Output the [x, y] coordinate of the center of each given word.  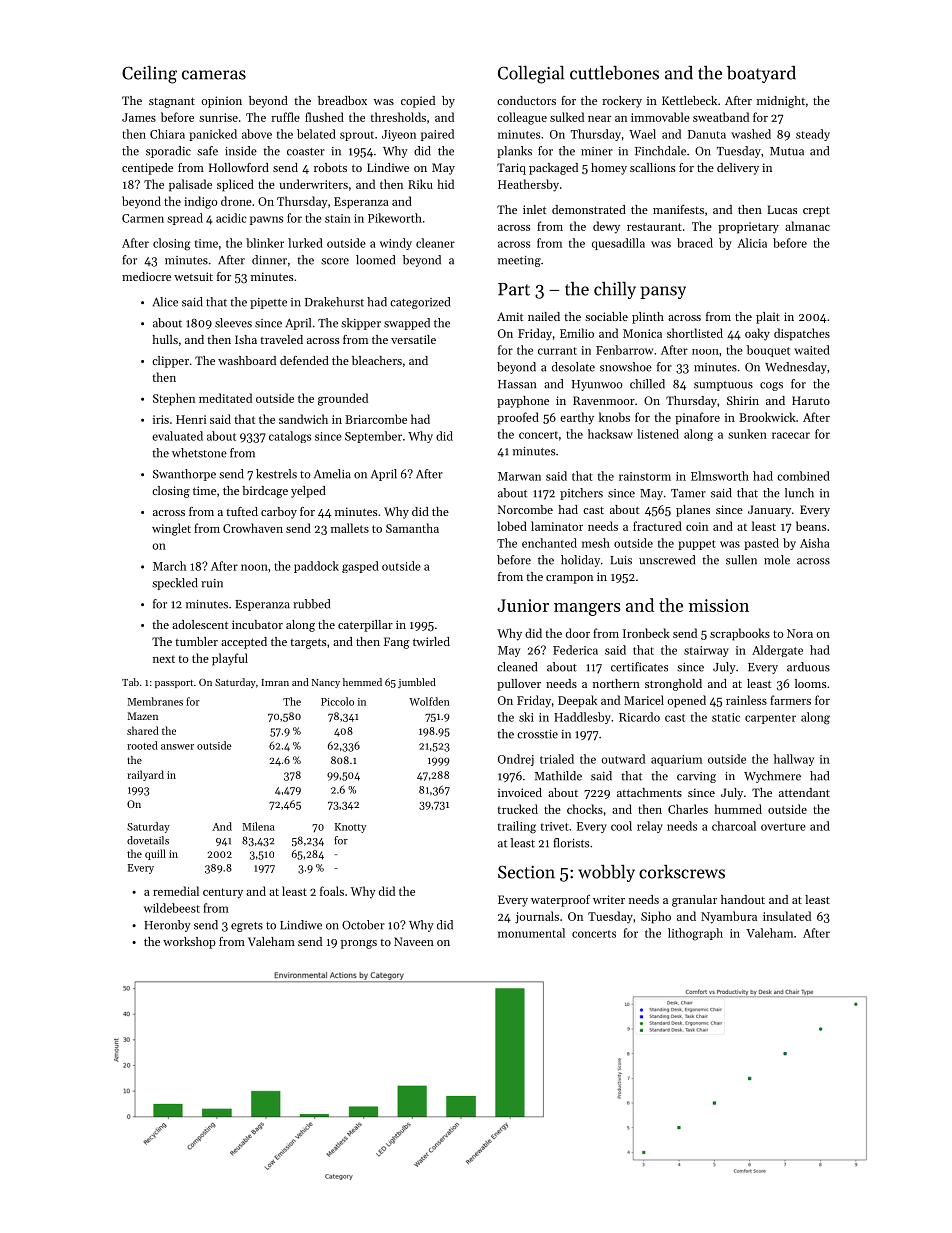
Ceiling [149, 75]
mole [777, 560]
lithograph [695, 934]
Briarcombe [376, 419]
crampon [569, 579]
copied [418, 102]
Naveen [414, 941]
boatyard [761, 74]
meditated [225, 398]
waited [812, 350]
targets [308, 643]
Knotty [350, 828]
